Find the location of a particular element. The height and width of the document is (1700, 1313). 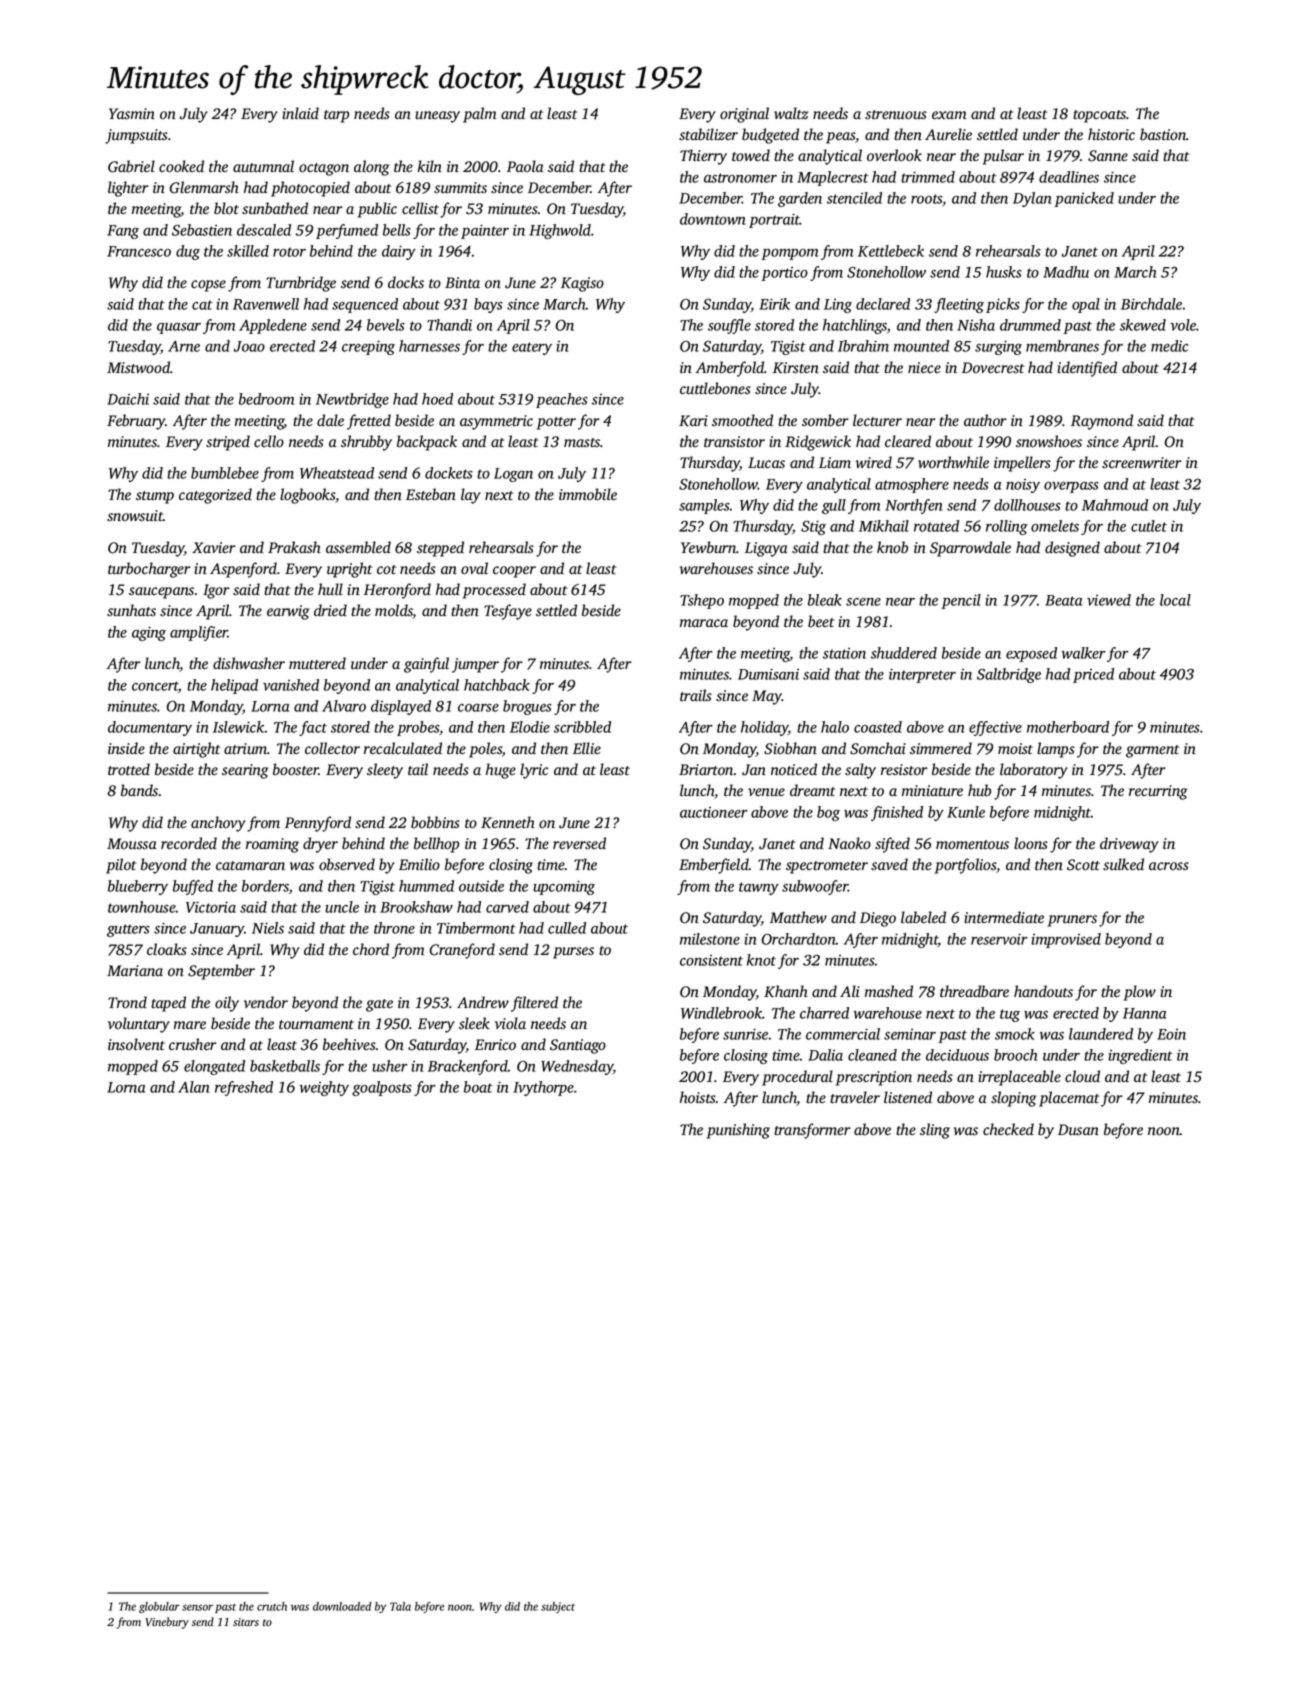

prescription is located at coordinates (874, 1078).
